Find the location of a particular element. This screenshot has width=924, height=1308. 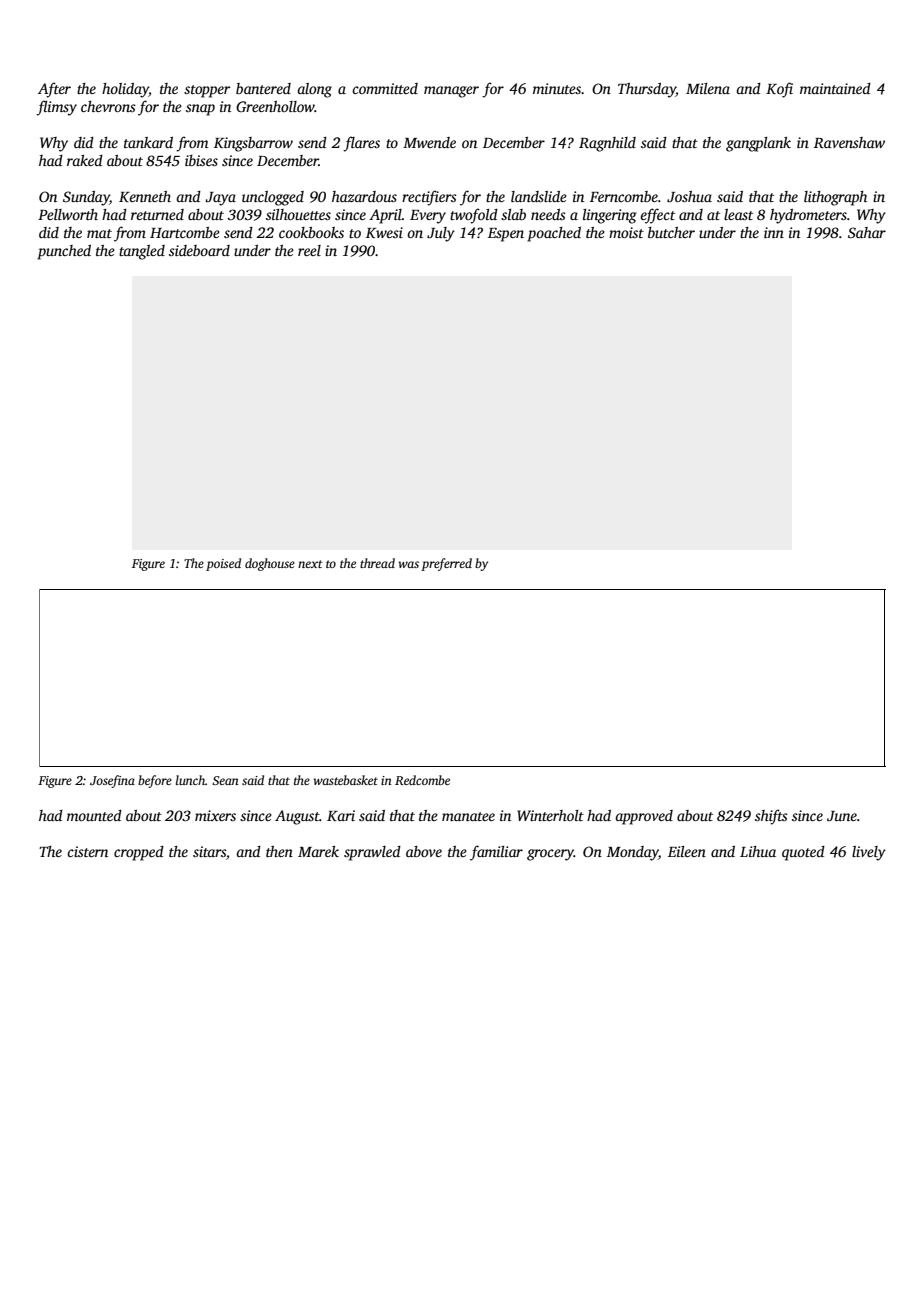

raked is located at coordinates (85, 160).
